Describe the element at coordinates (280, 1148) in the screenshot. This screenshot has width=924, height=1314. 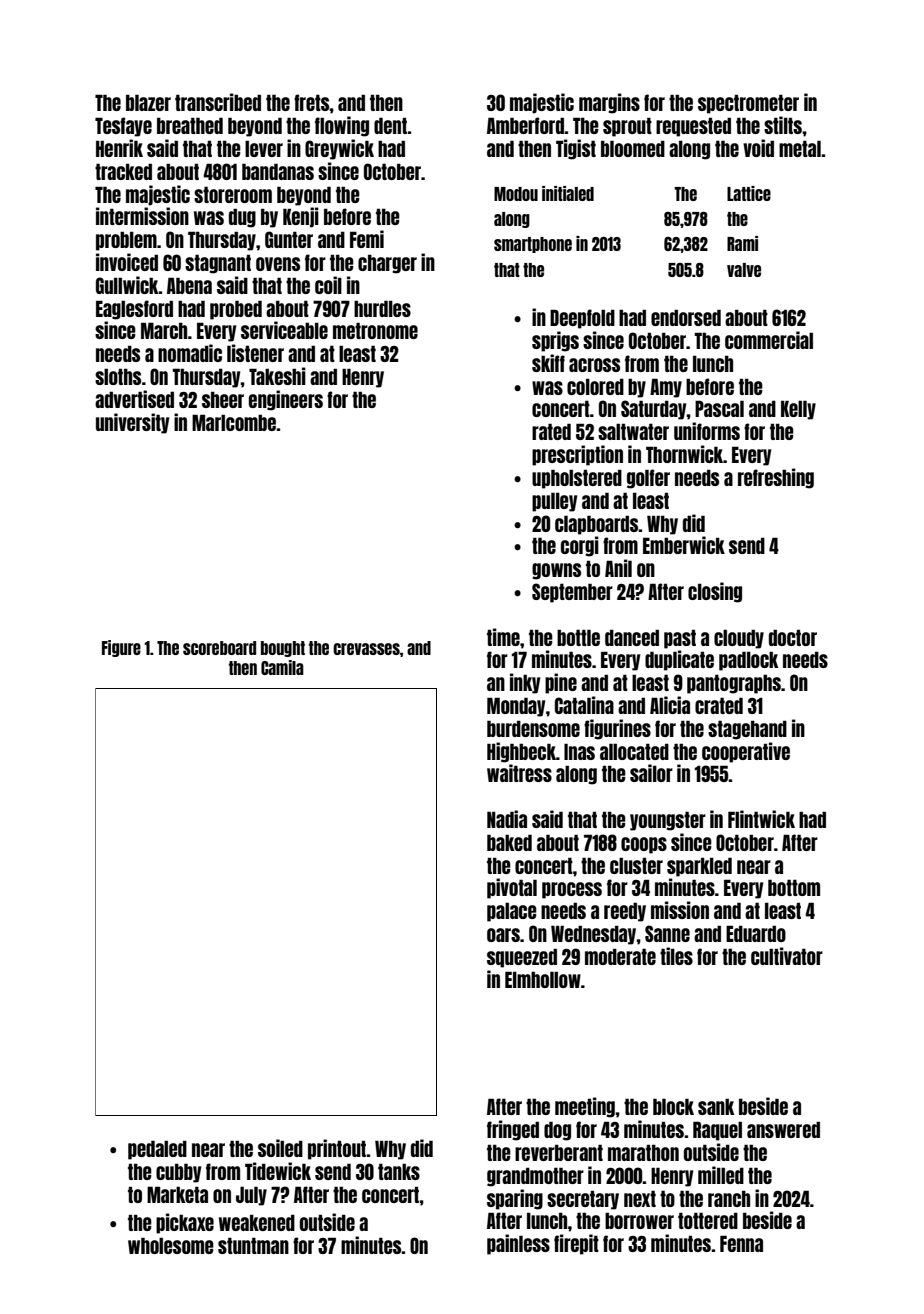
I see `soiled` at that location.
